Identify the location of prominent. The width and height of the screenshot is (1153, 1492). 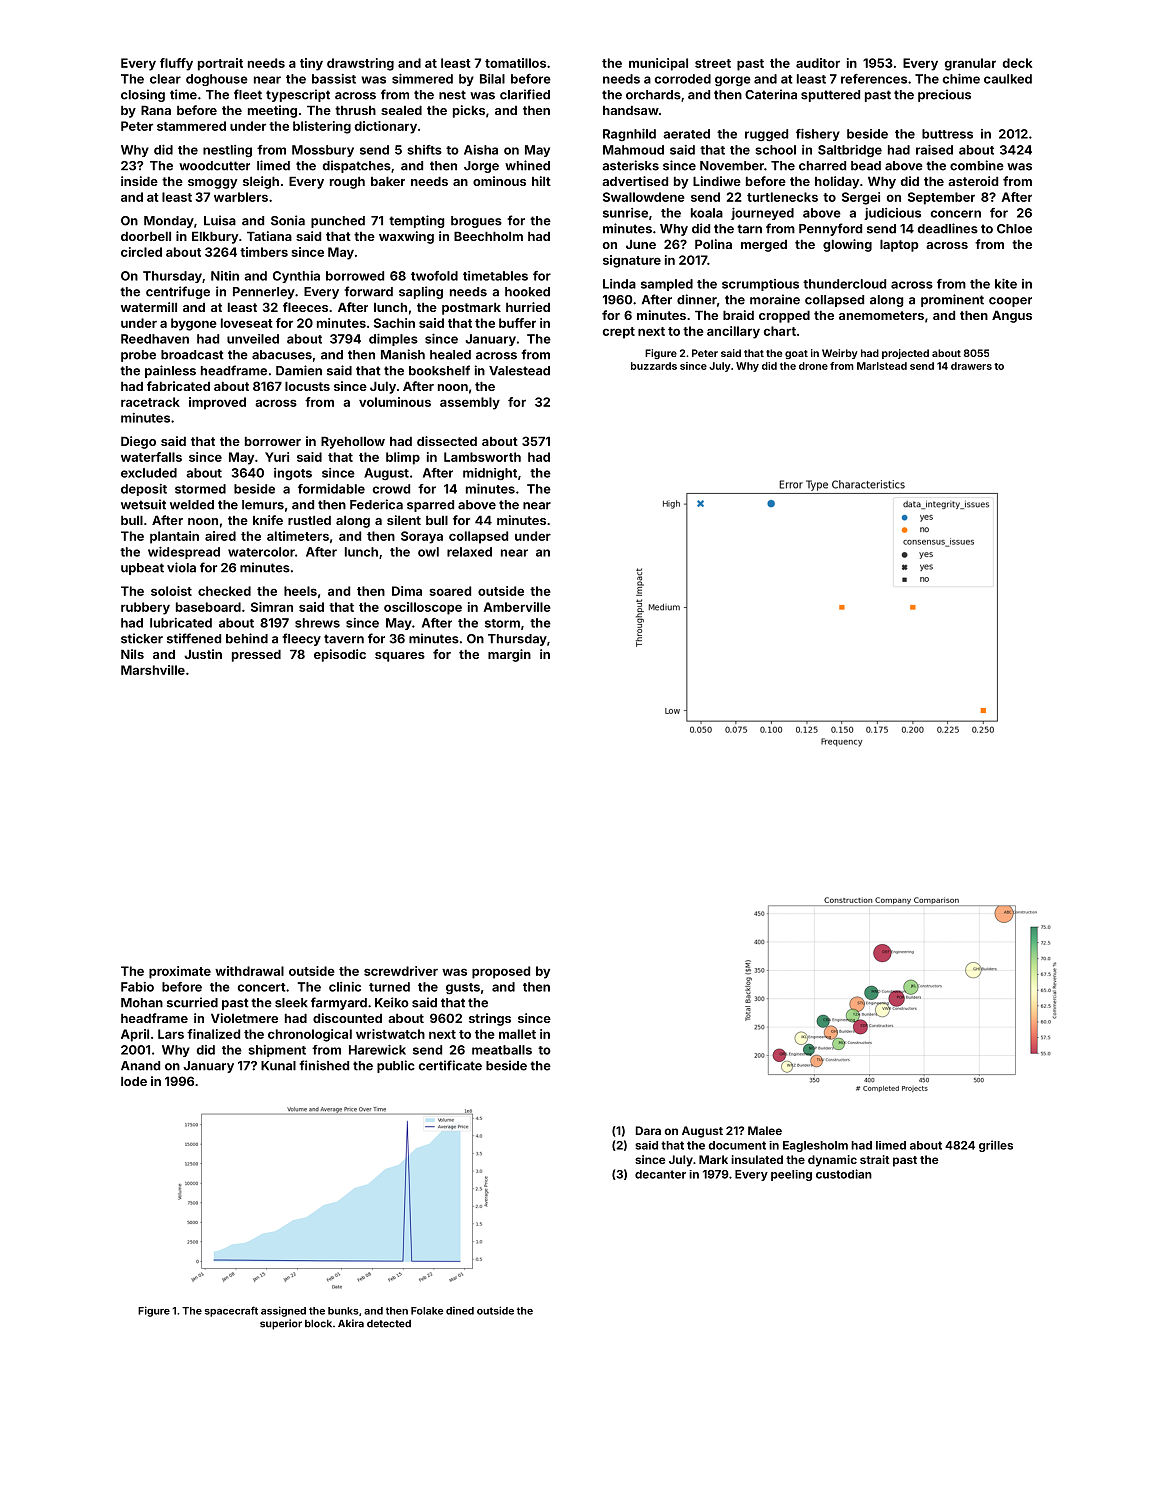
(952, 300).
